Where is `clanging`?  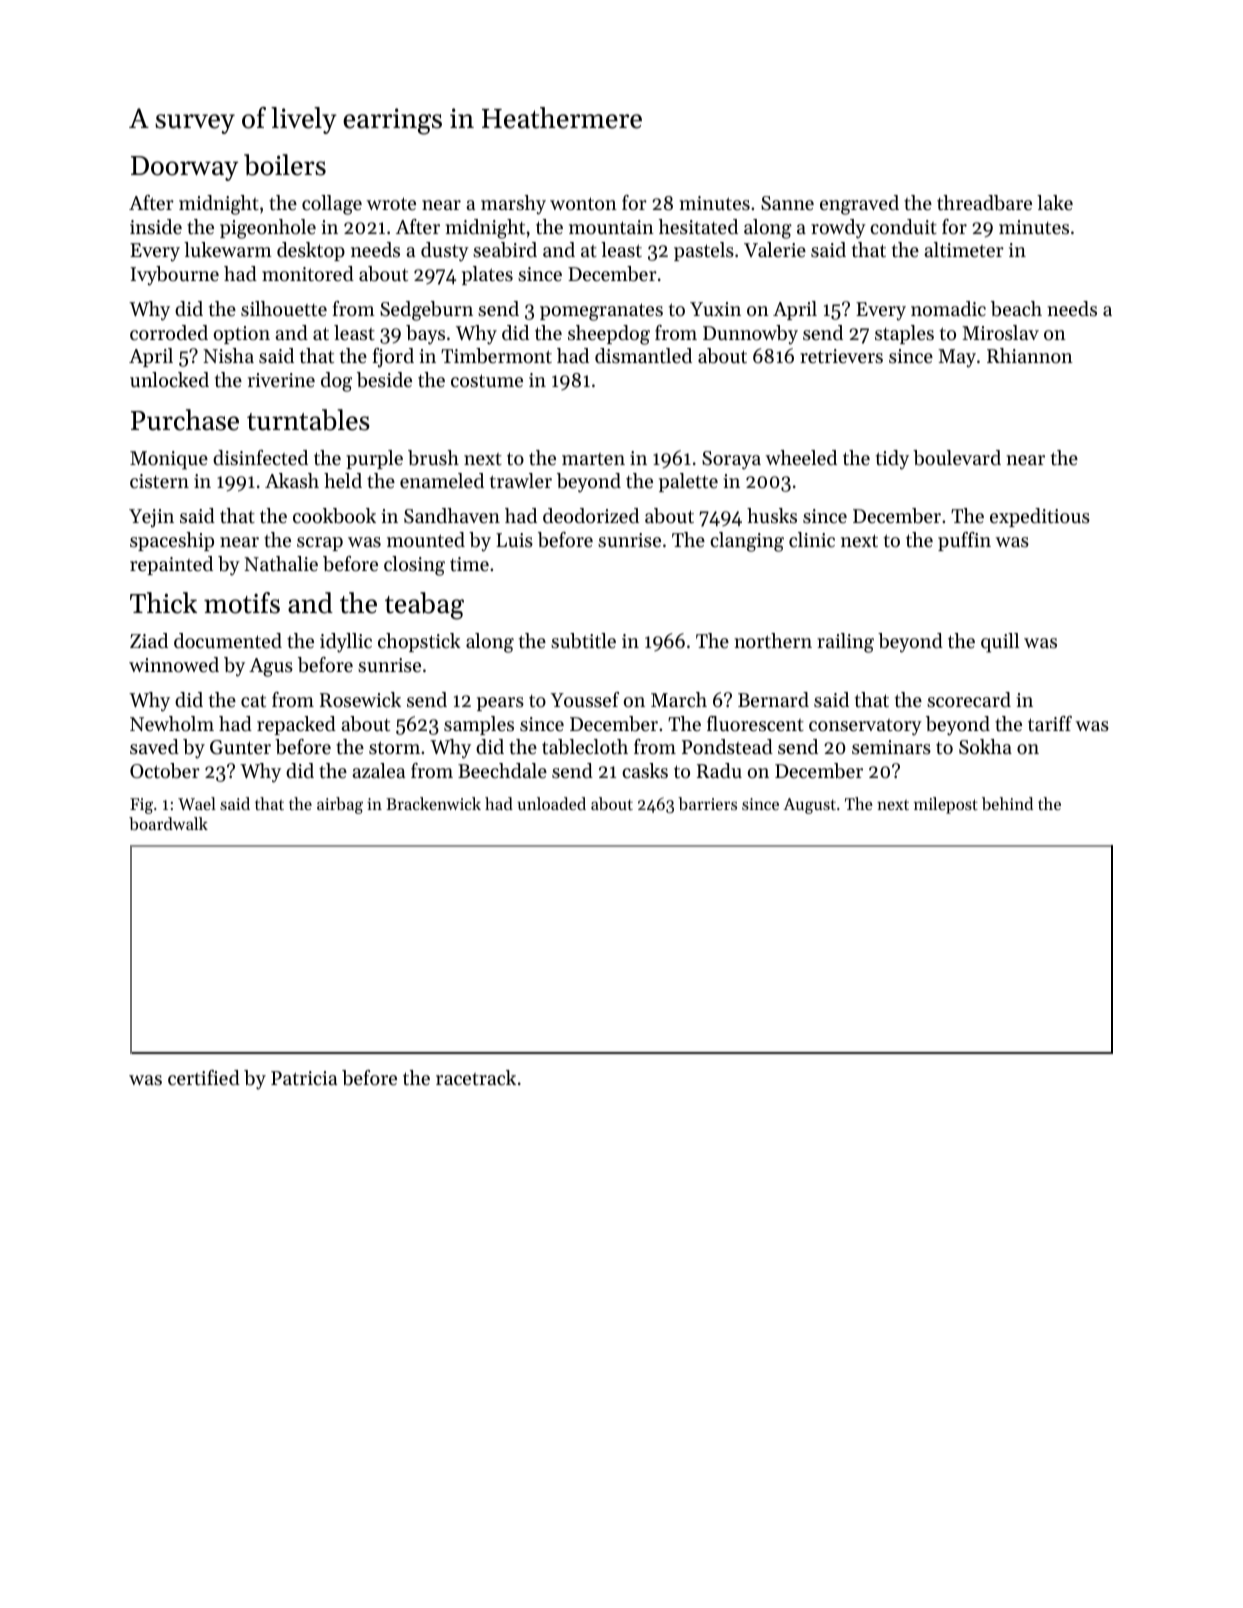 clanging is located at coordinates (747, 542).
